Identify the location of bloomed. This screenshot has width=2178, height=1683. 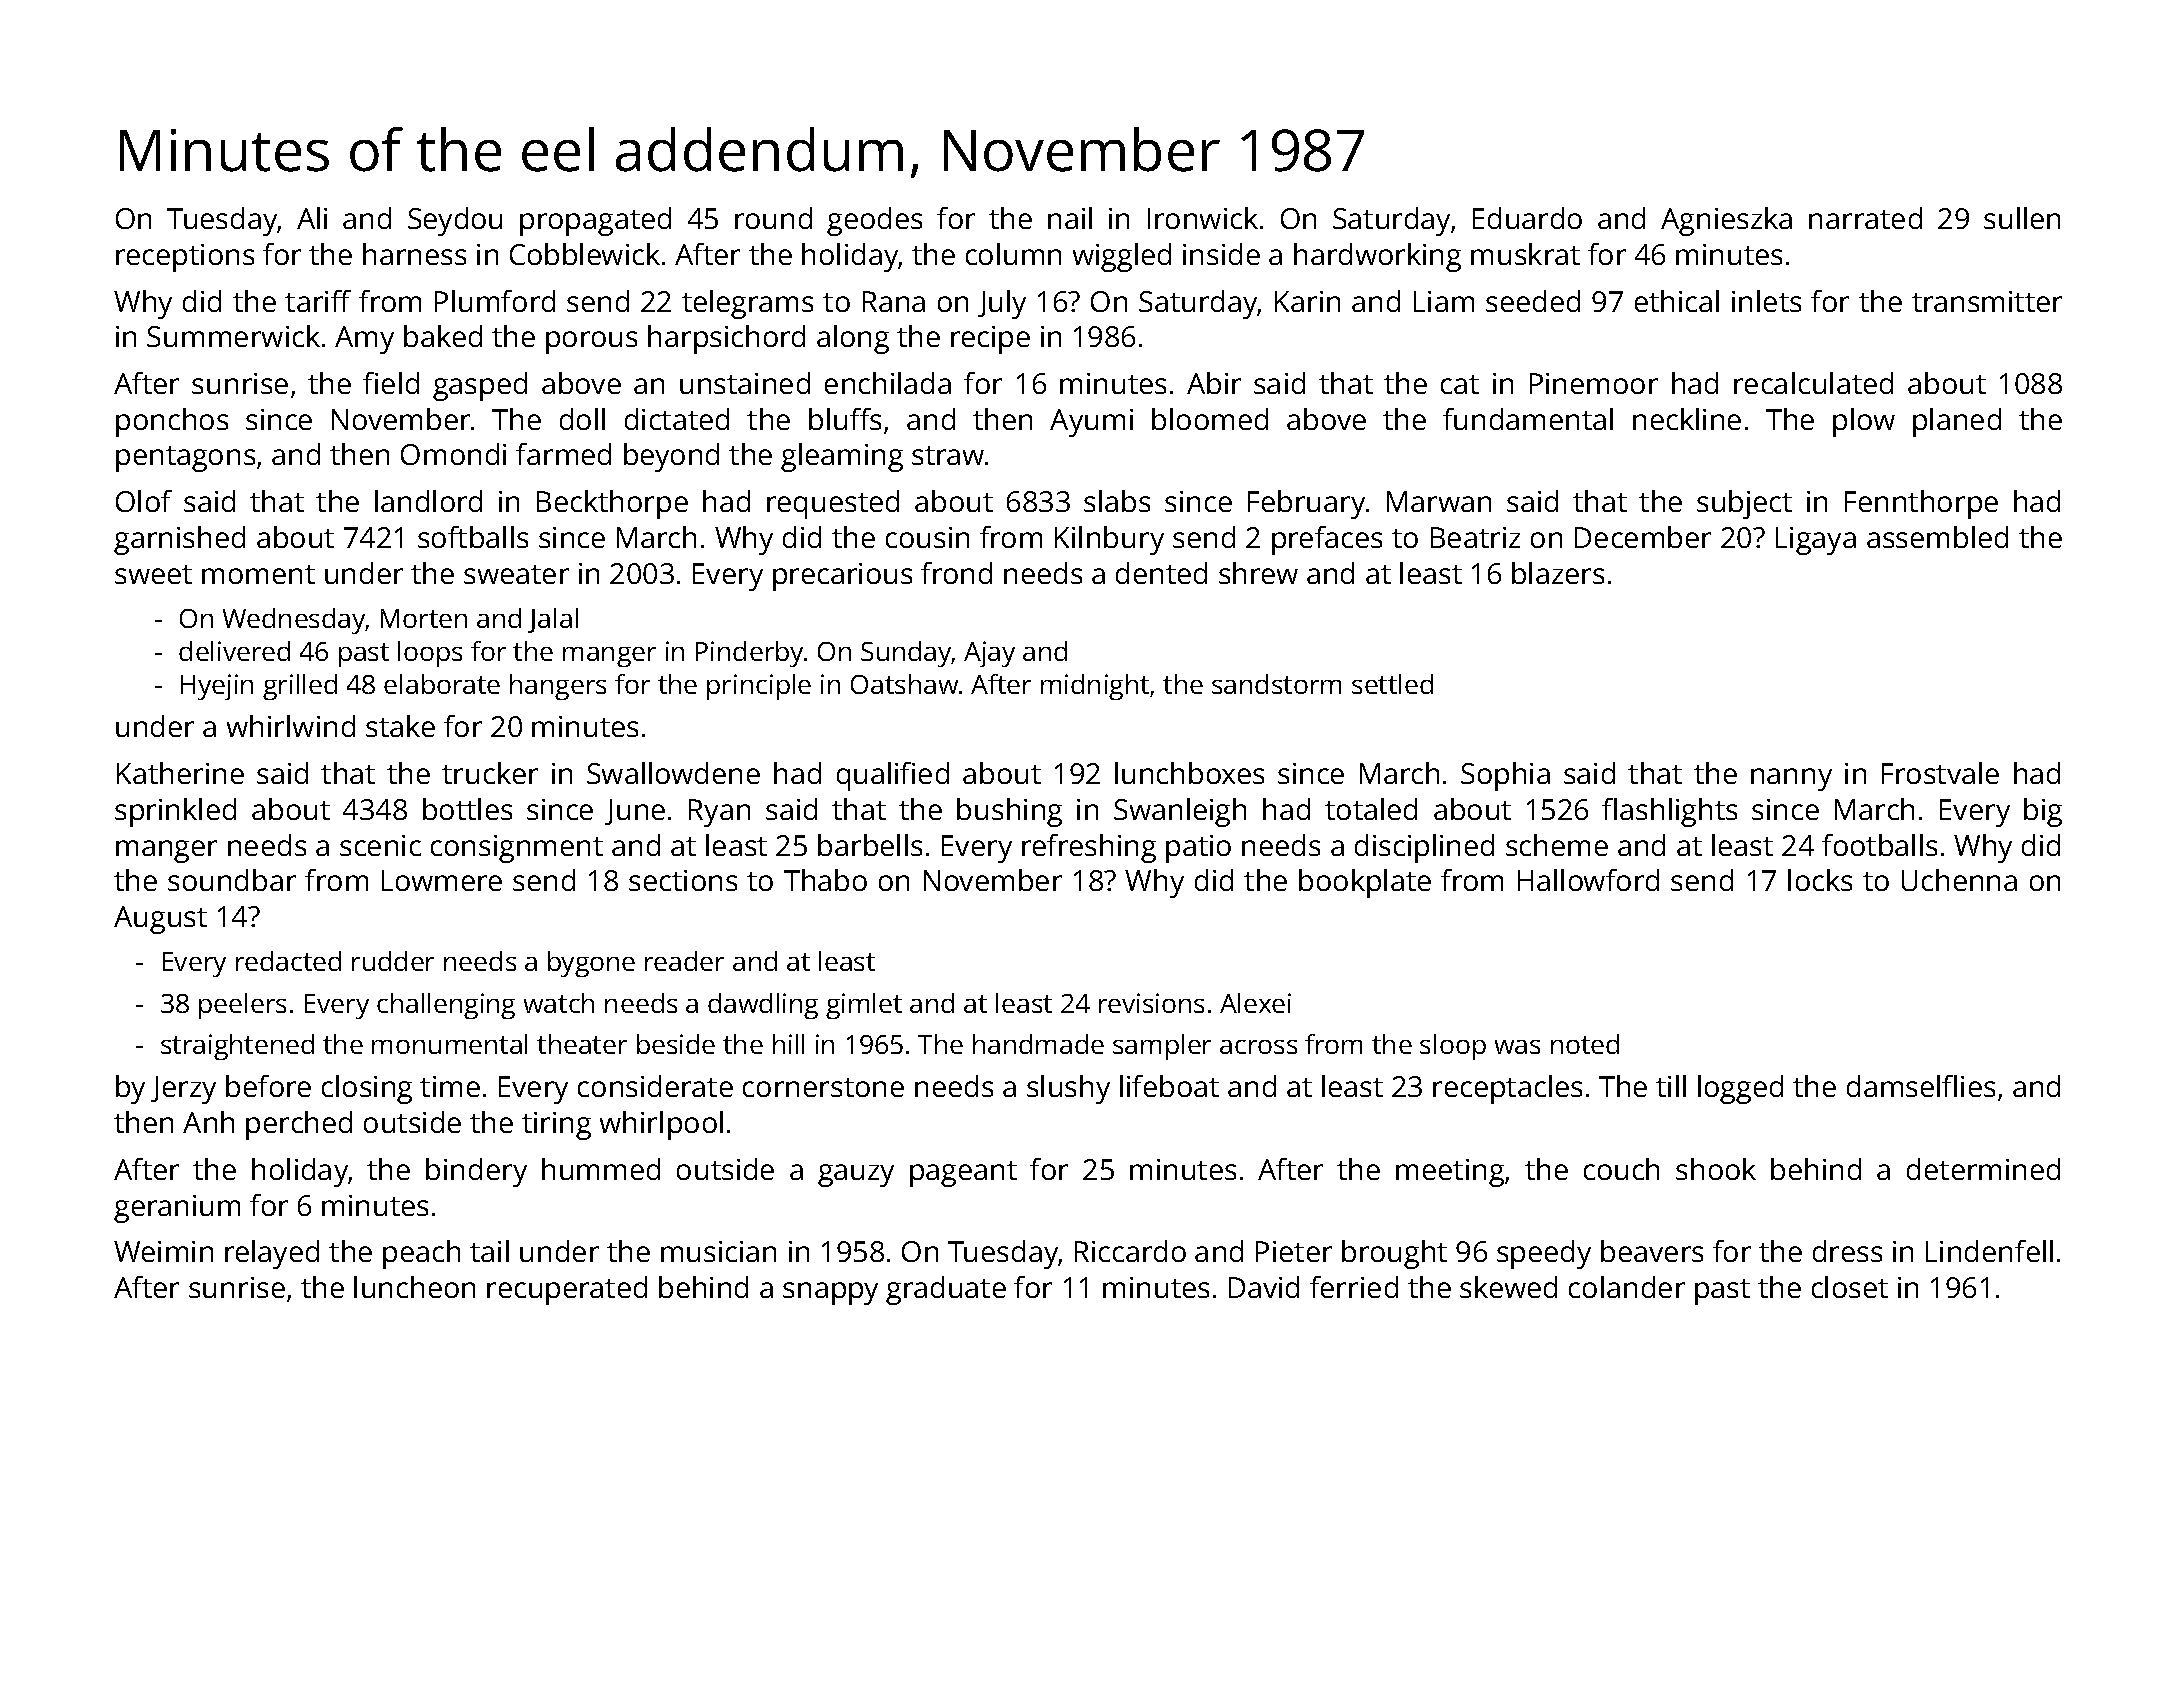
(1210, 419).
